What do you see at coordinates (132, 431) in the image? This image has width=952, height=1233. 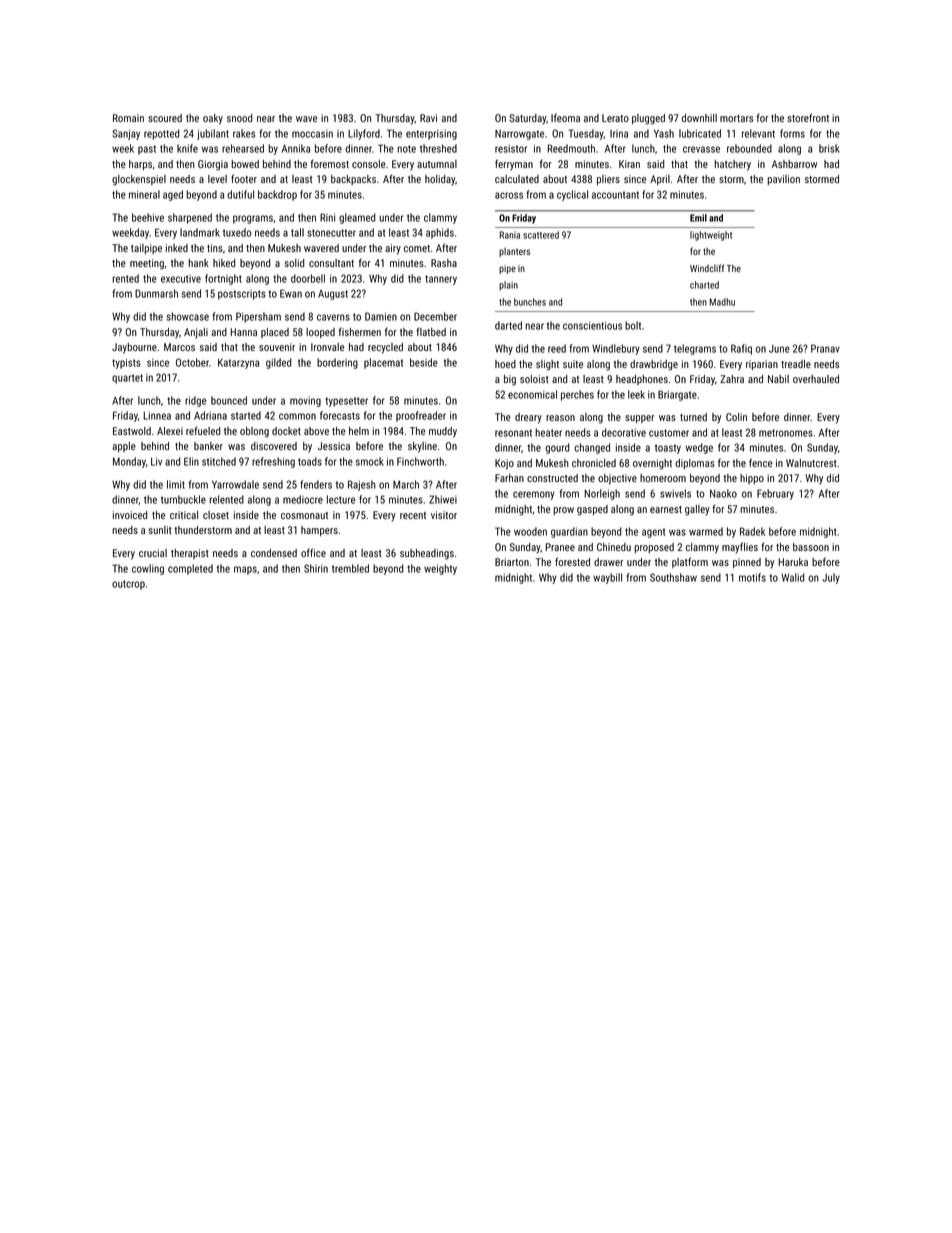 I see `Eastwold` at bounding box center [132, 431].
